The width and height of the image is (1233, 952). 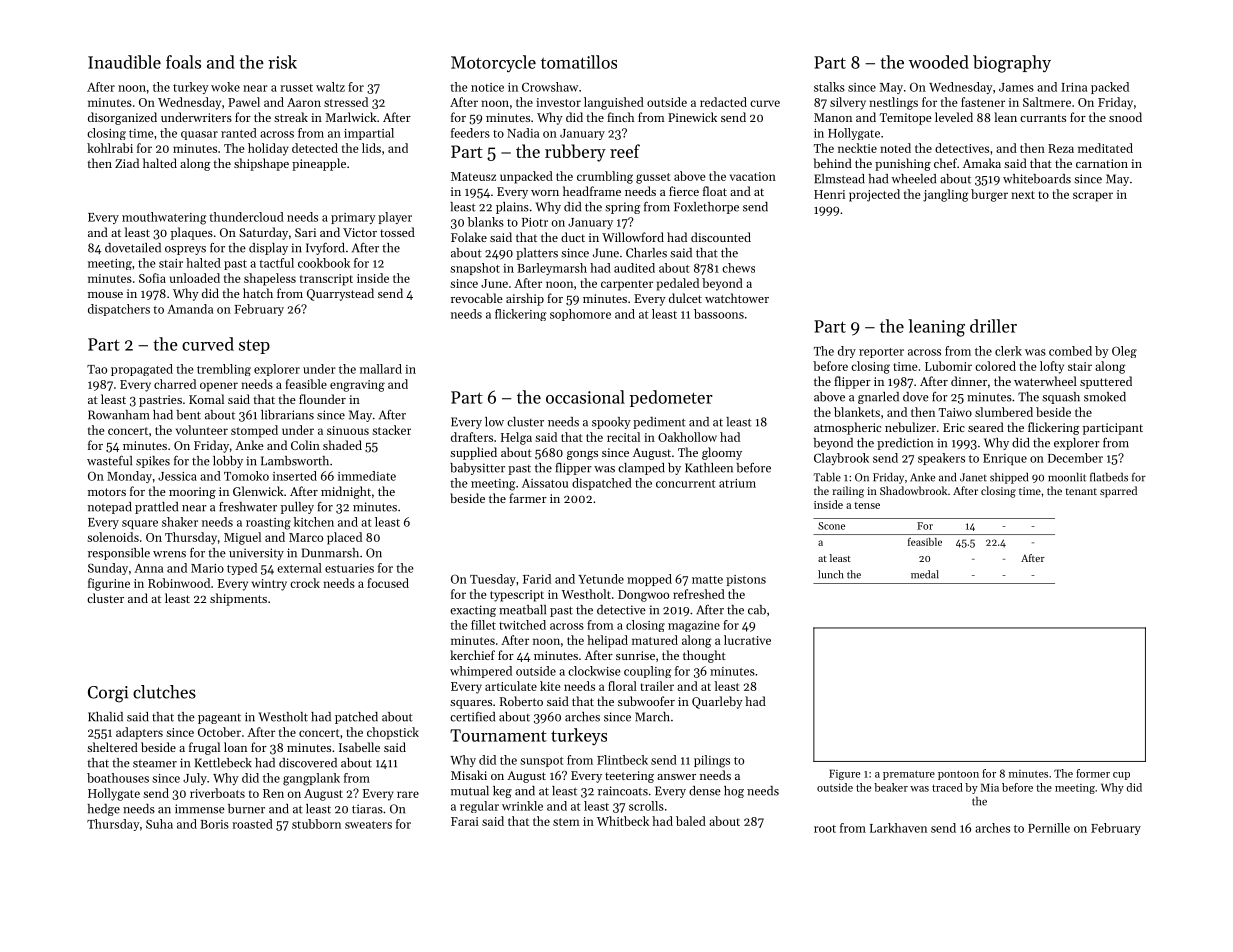 What do you see at coordinates (737, 483) in the image?
I see `atrium` at bounding box center [737, 483].
